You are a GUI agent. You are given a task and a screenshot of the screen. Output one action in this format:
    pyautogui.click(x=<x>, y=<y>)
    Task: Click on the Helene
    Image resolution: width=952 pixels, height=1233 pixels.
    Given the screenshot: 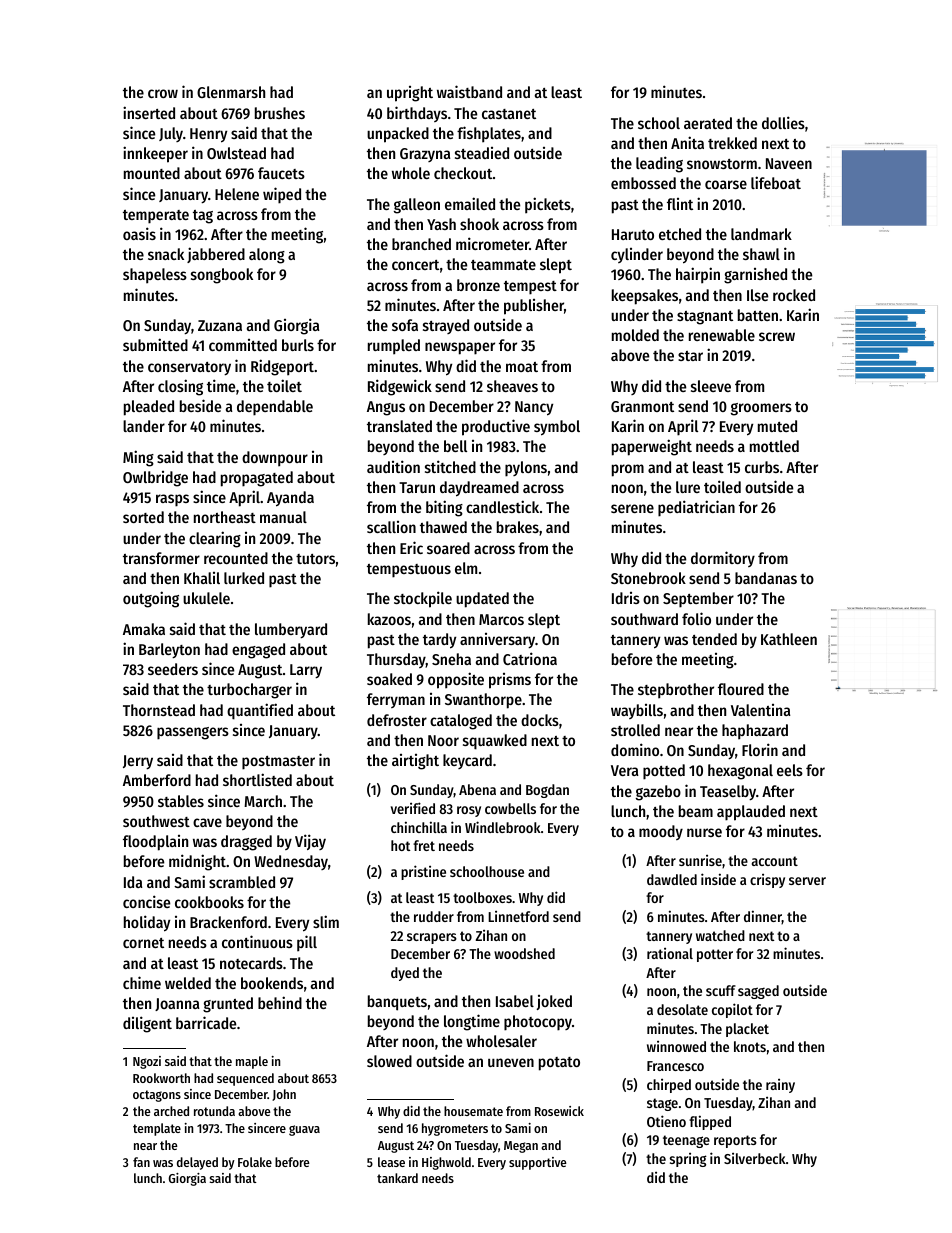 What is the action you would take?
    pyautogui.click(x=237, y=194)
